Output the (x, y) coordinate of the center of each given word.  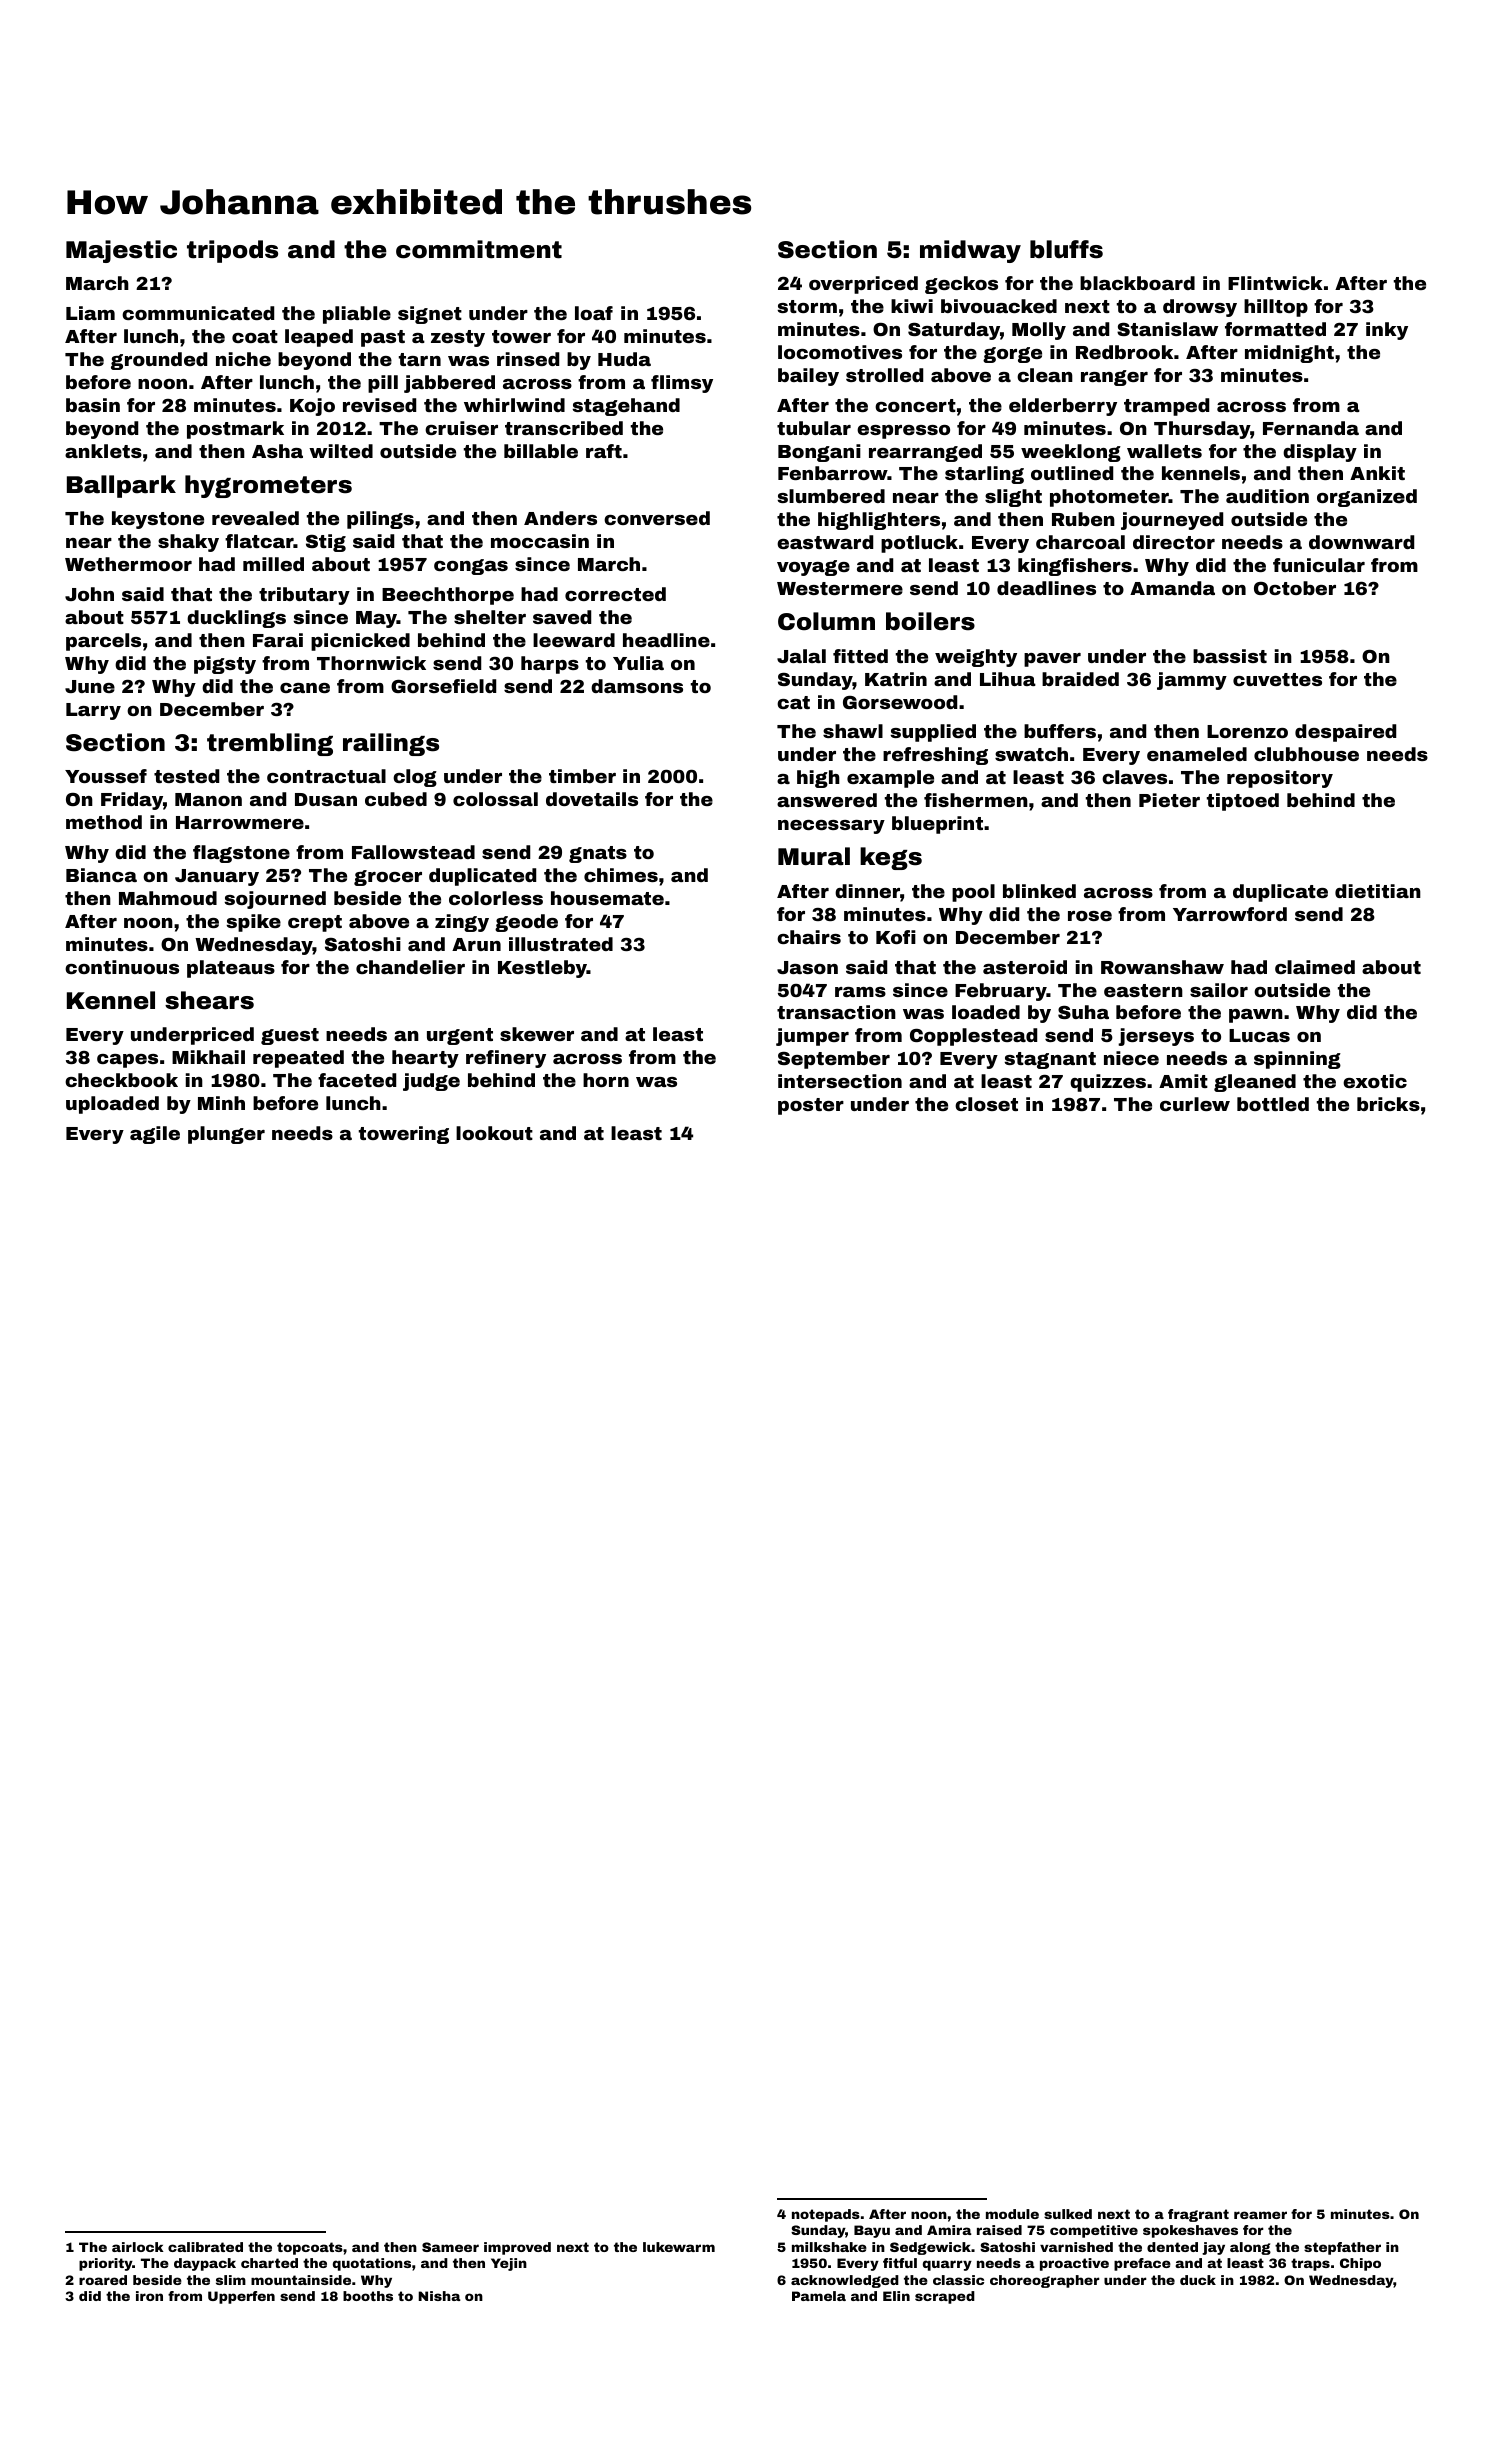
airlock (138, 2247)
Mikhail (208, 1057)
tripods (232, 251)
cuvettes (1277, 679)
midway (970, 251)
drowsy (1200, 308)
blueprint (937, 825)
